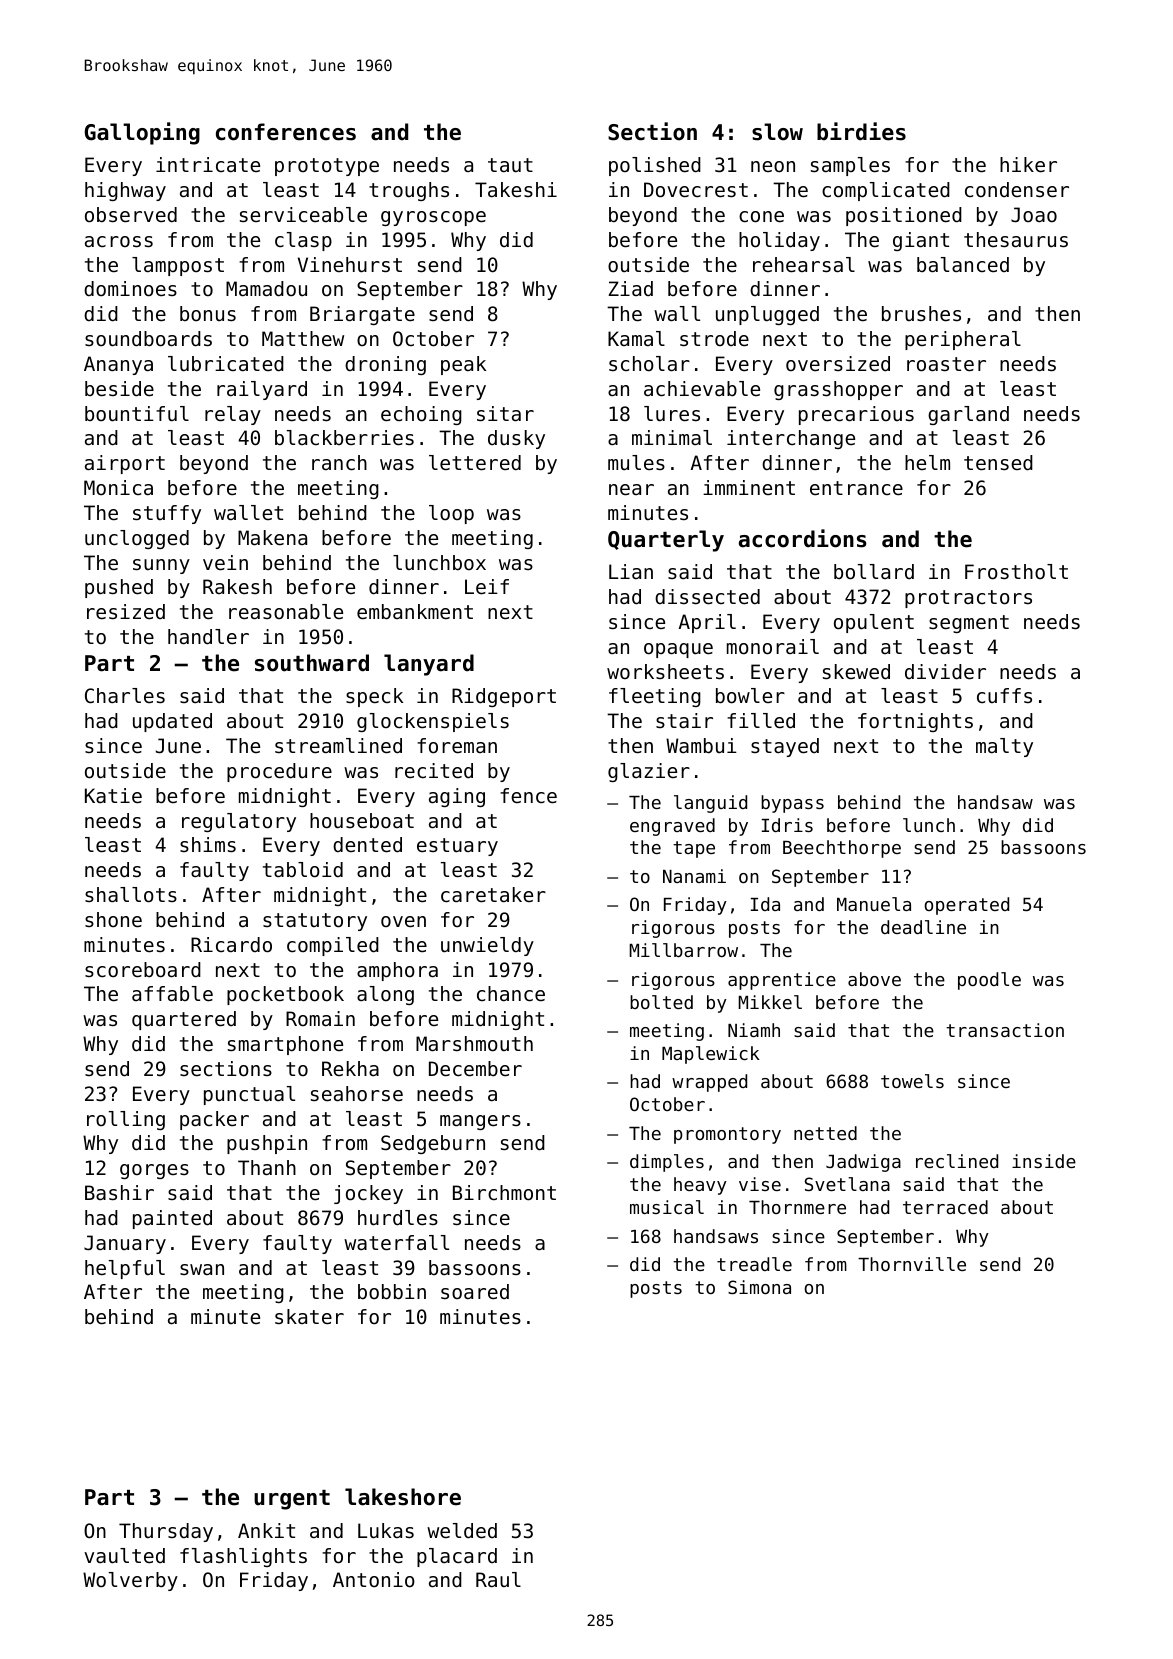 The image size is (1173, 1659). What do you see at coordinates (421, 415) in the page?
I see `echoing` at bounding box center [421, 415].
